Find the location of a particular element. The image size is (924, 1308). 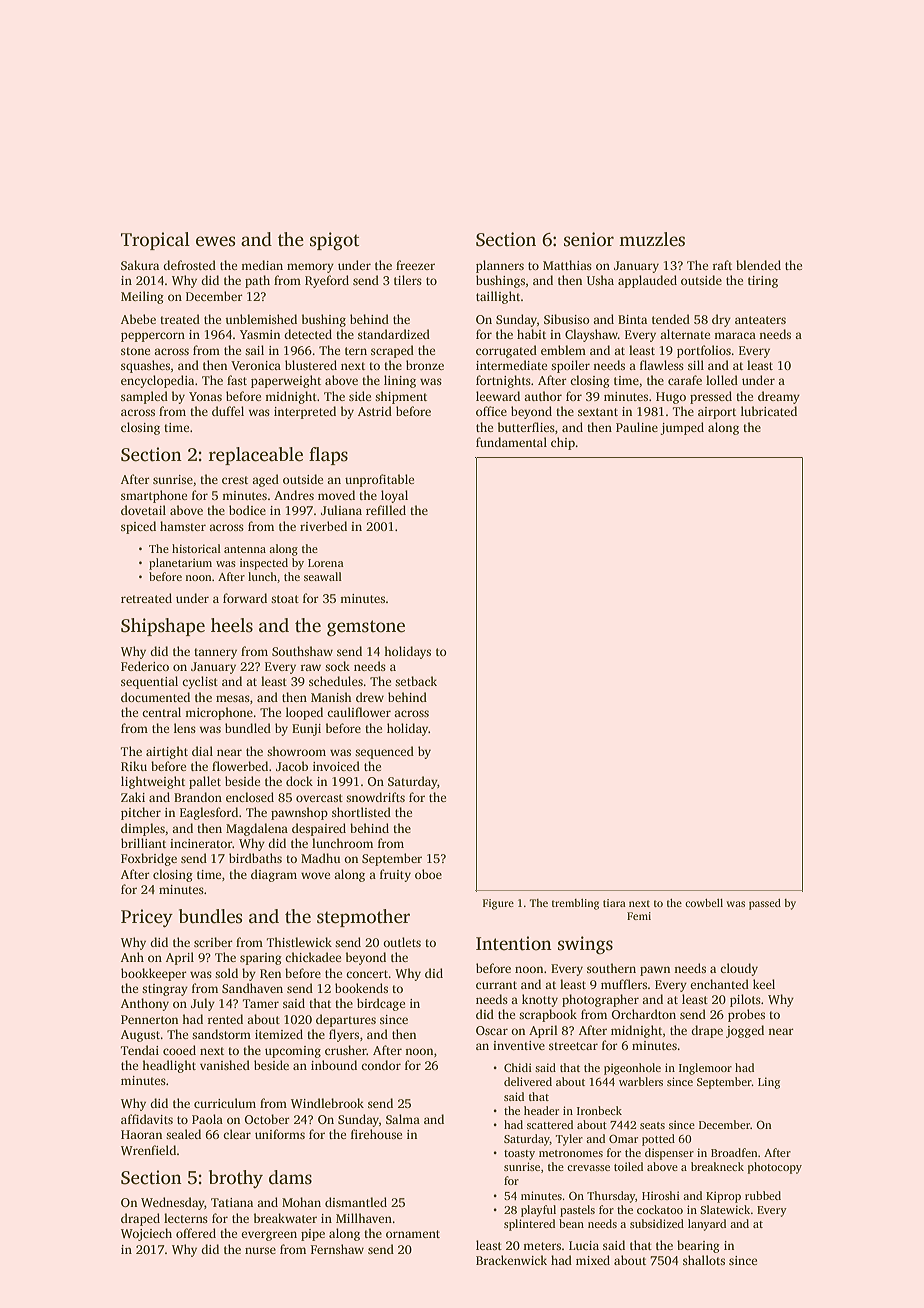

Oscar is located at coordinates (492, 1030).
